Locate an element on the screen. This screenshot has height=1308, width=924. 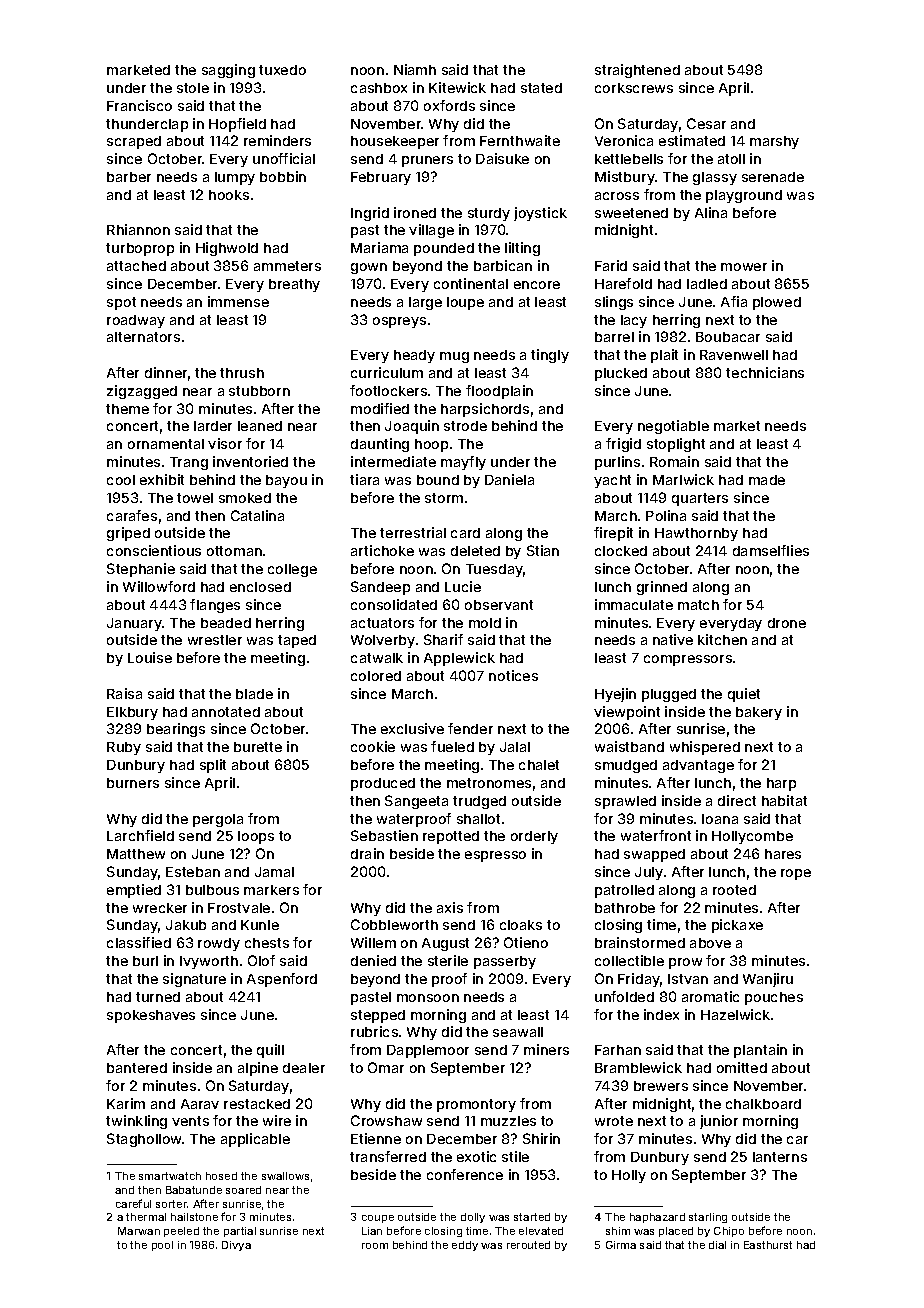
stepped is located at coordinates (378, 1016).
